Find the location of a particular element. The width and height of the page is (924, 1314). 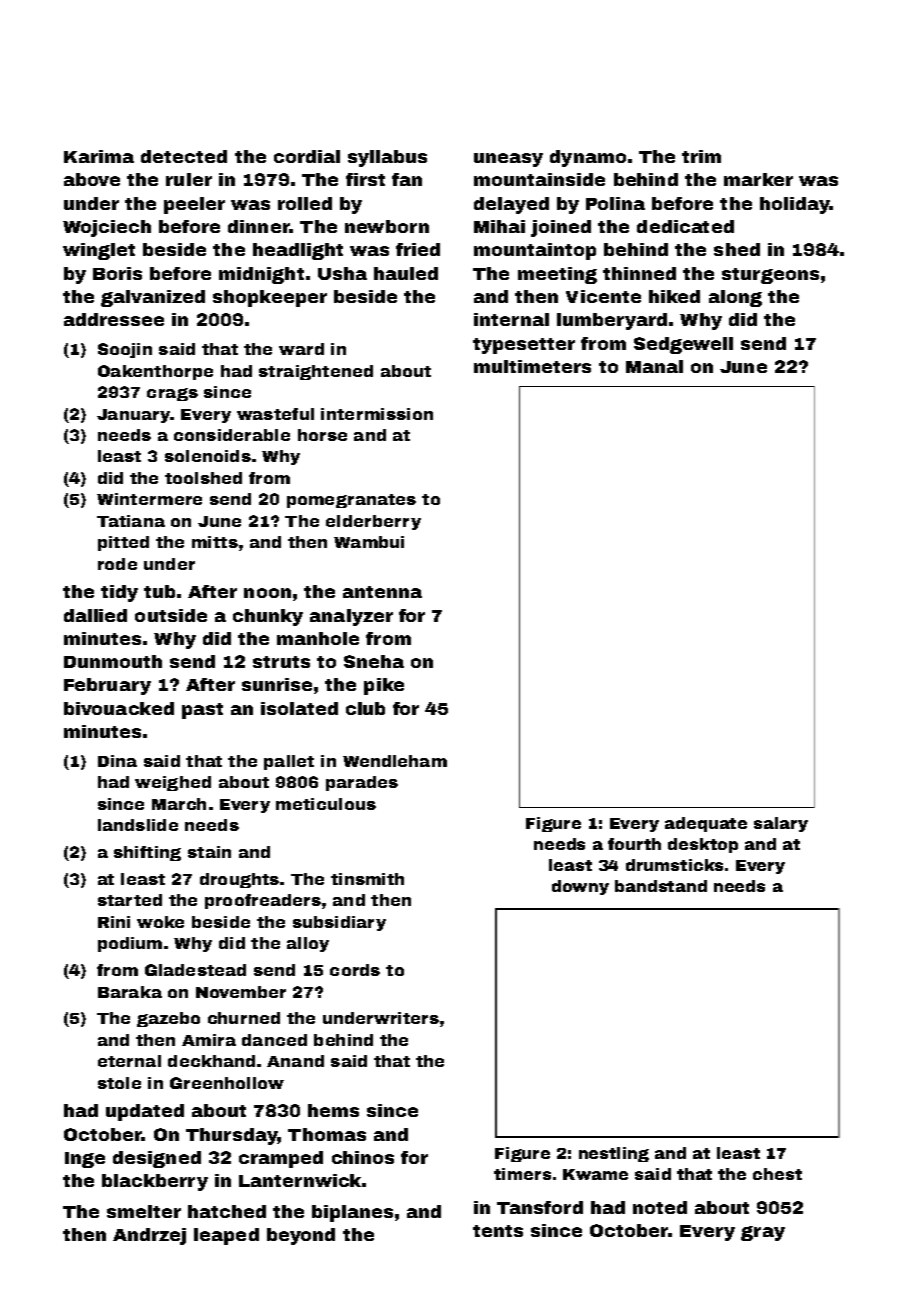

Karima is located at coordinates (99, 156).
